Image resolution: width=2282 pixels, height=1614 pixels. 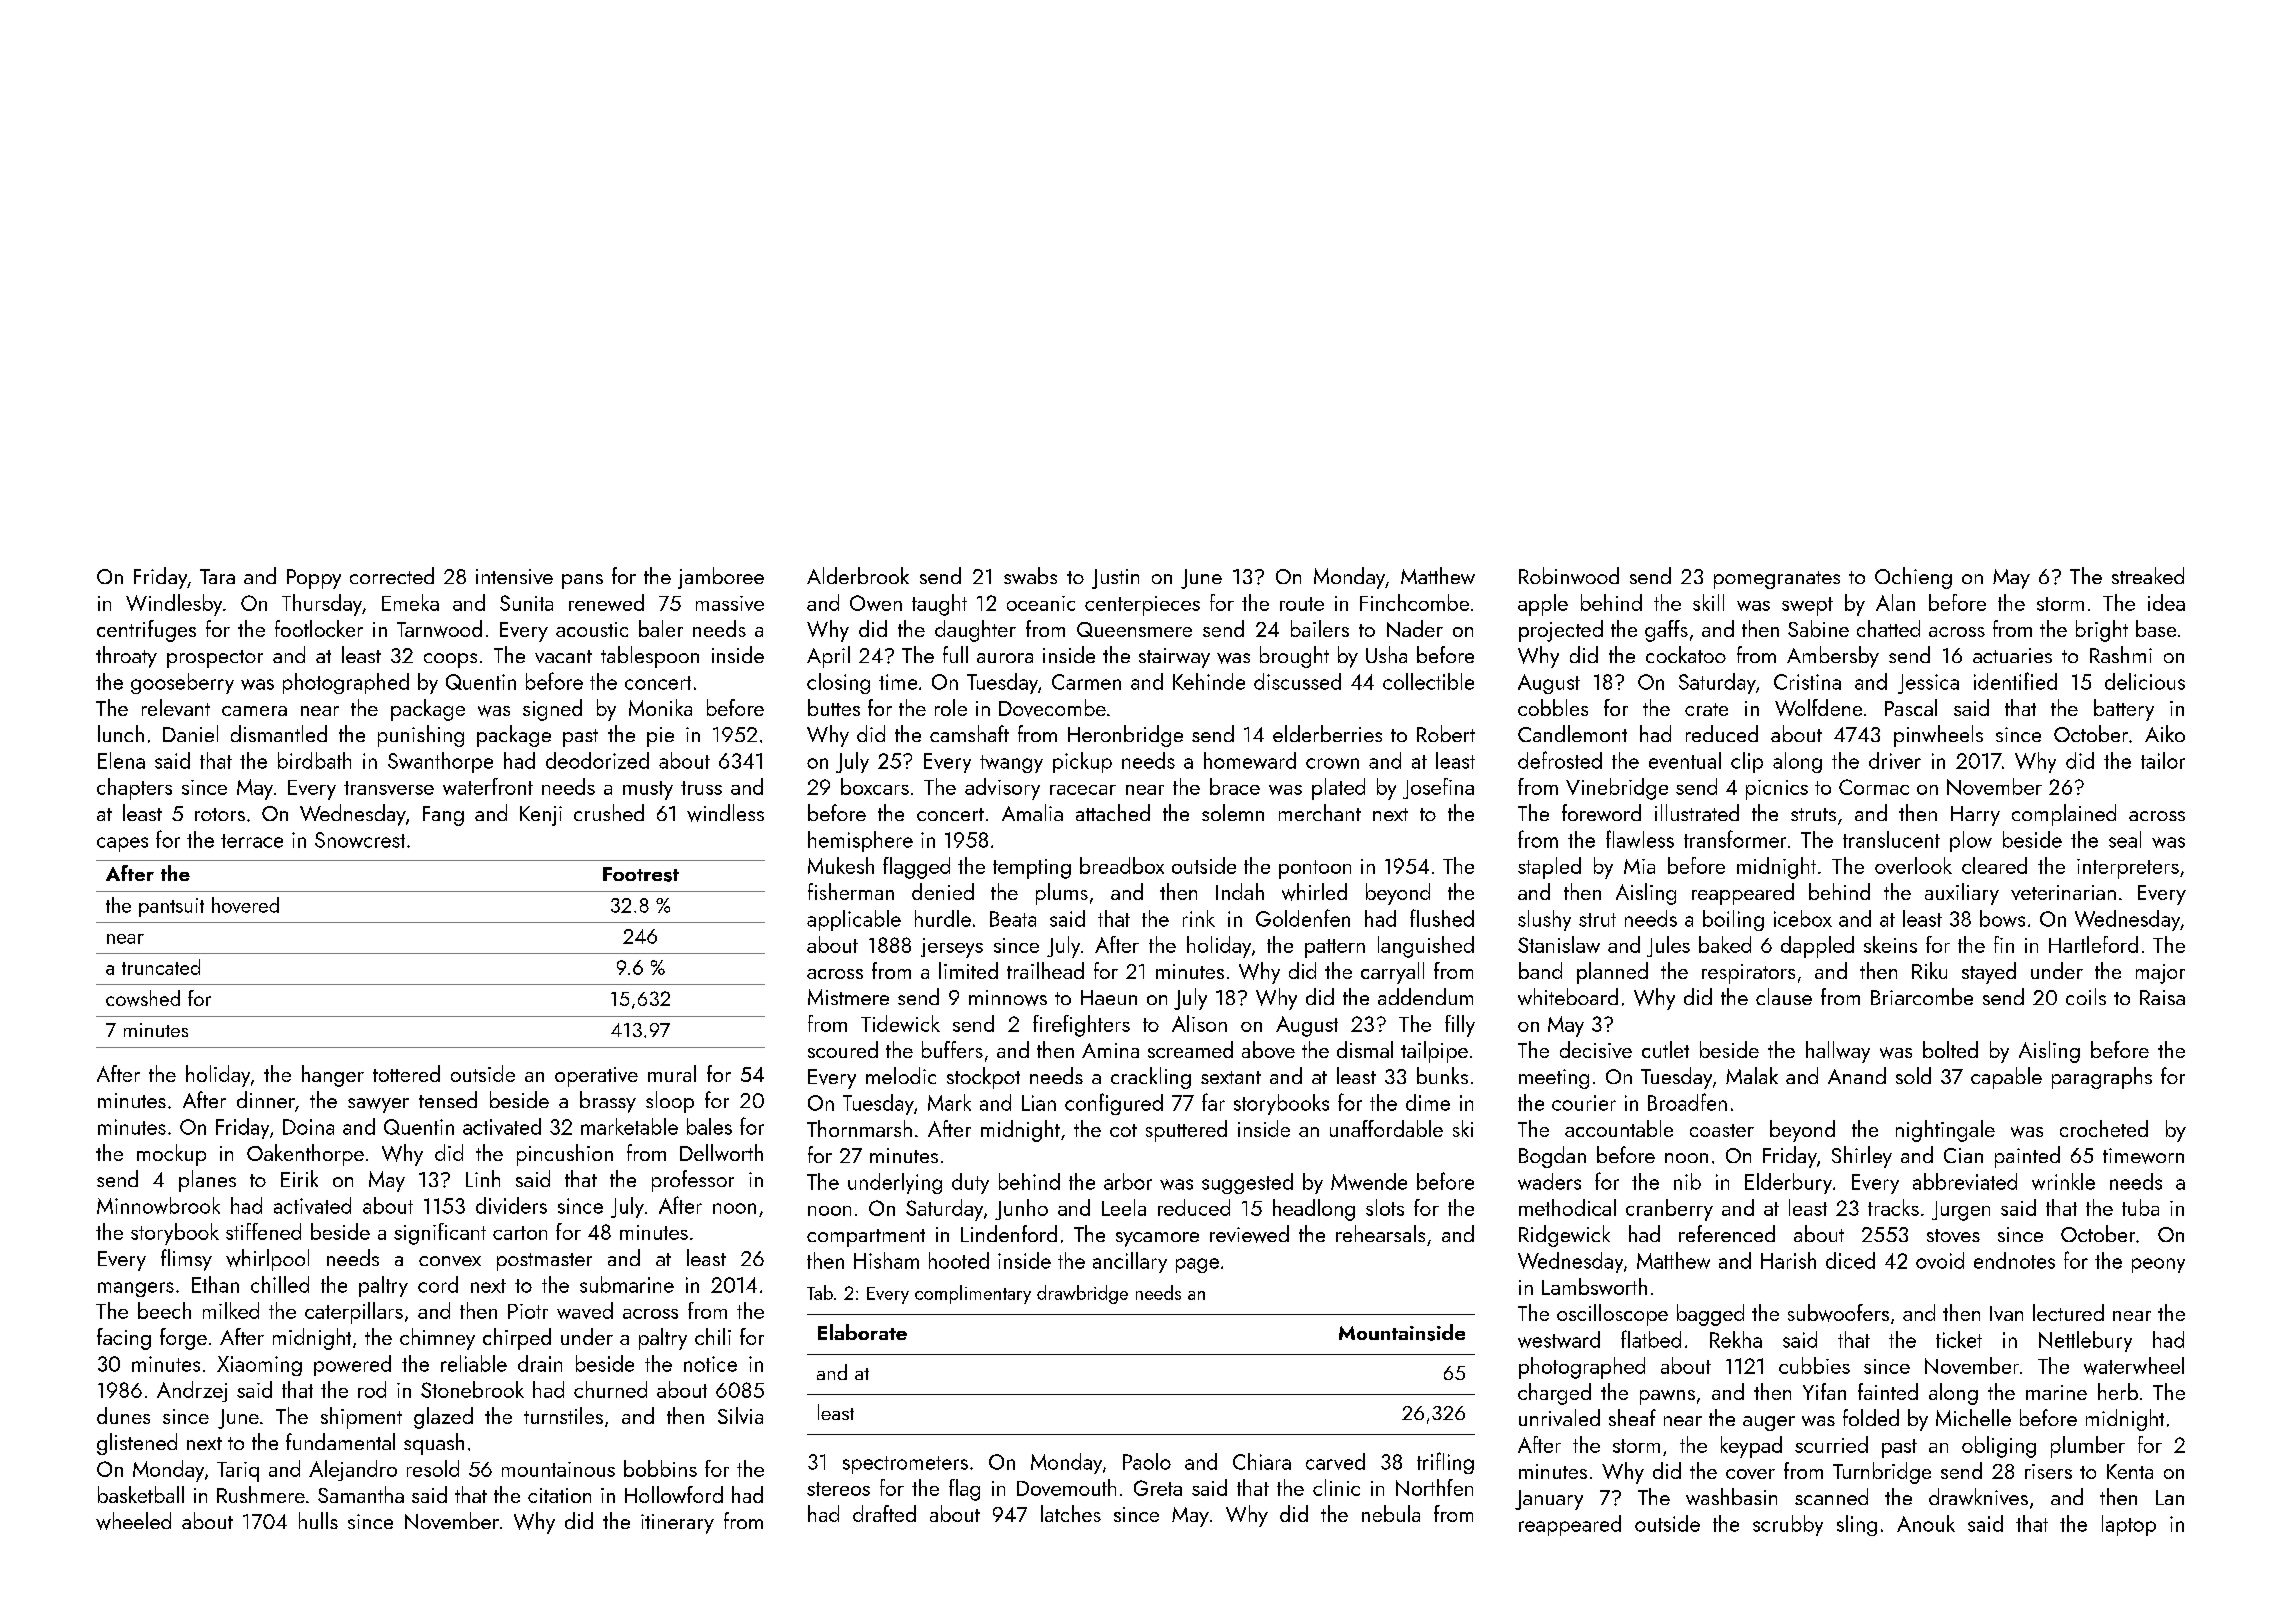 What do you see at coordinates (585, 1310) in the document?
I see `waved` at bounding box center [585, 1310].
